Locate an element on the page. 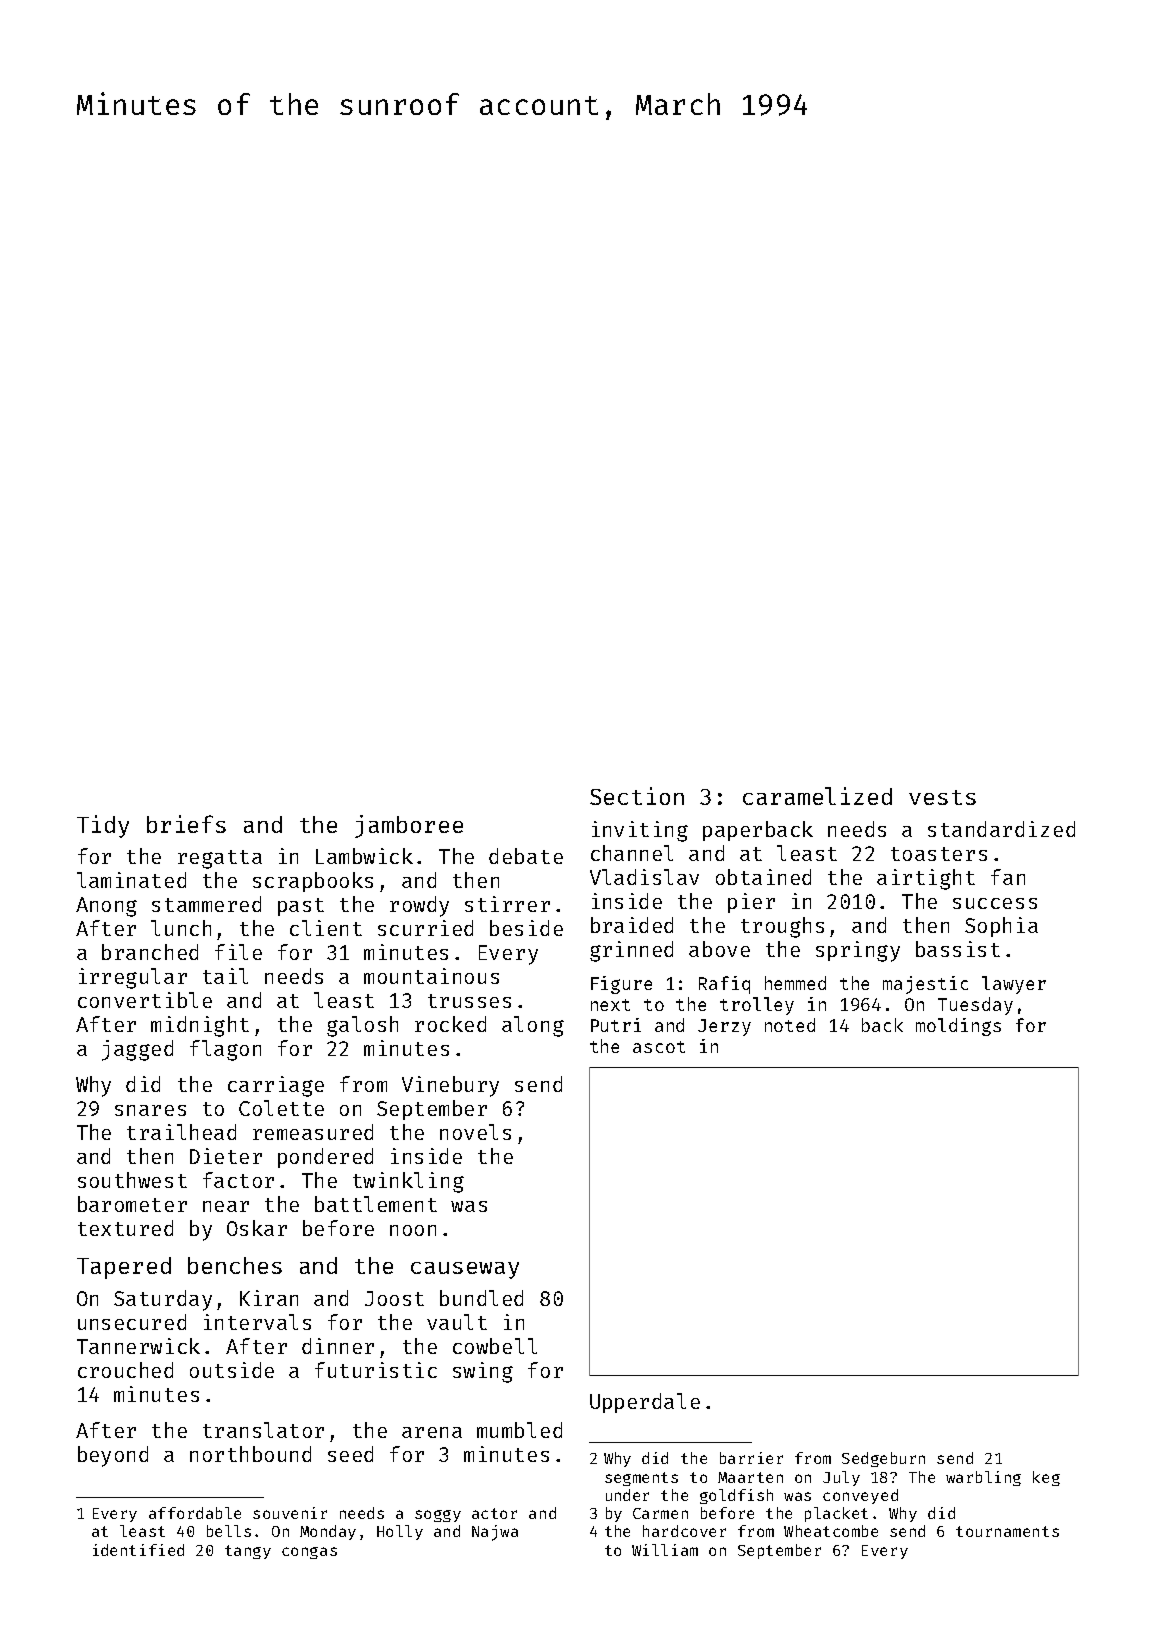 The width and height of the page is (1155, 1634). ascot is located at coordinates (659, 1047).
